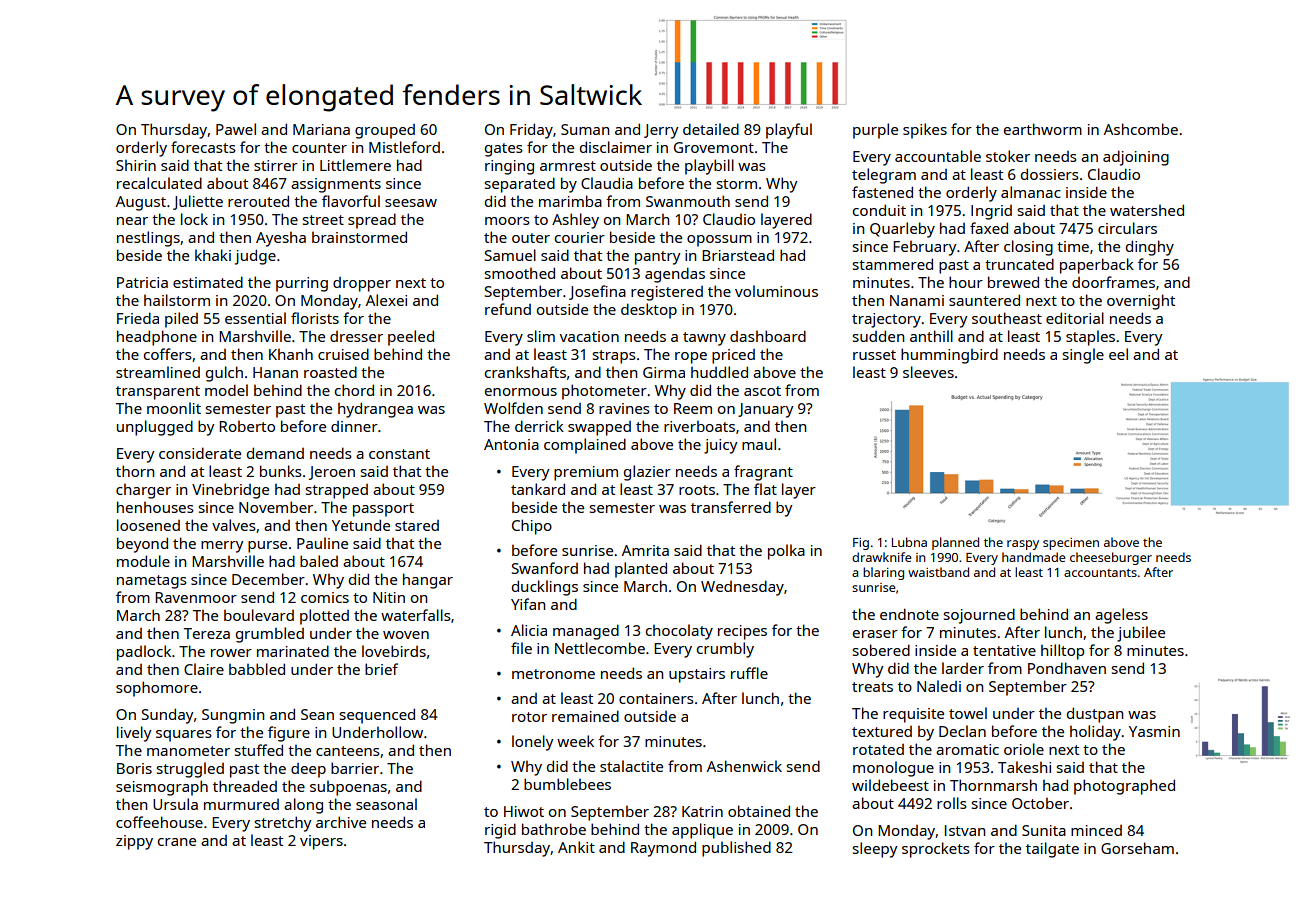  I want to click on earthworm, so click(1043, 129).
